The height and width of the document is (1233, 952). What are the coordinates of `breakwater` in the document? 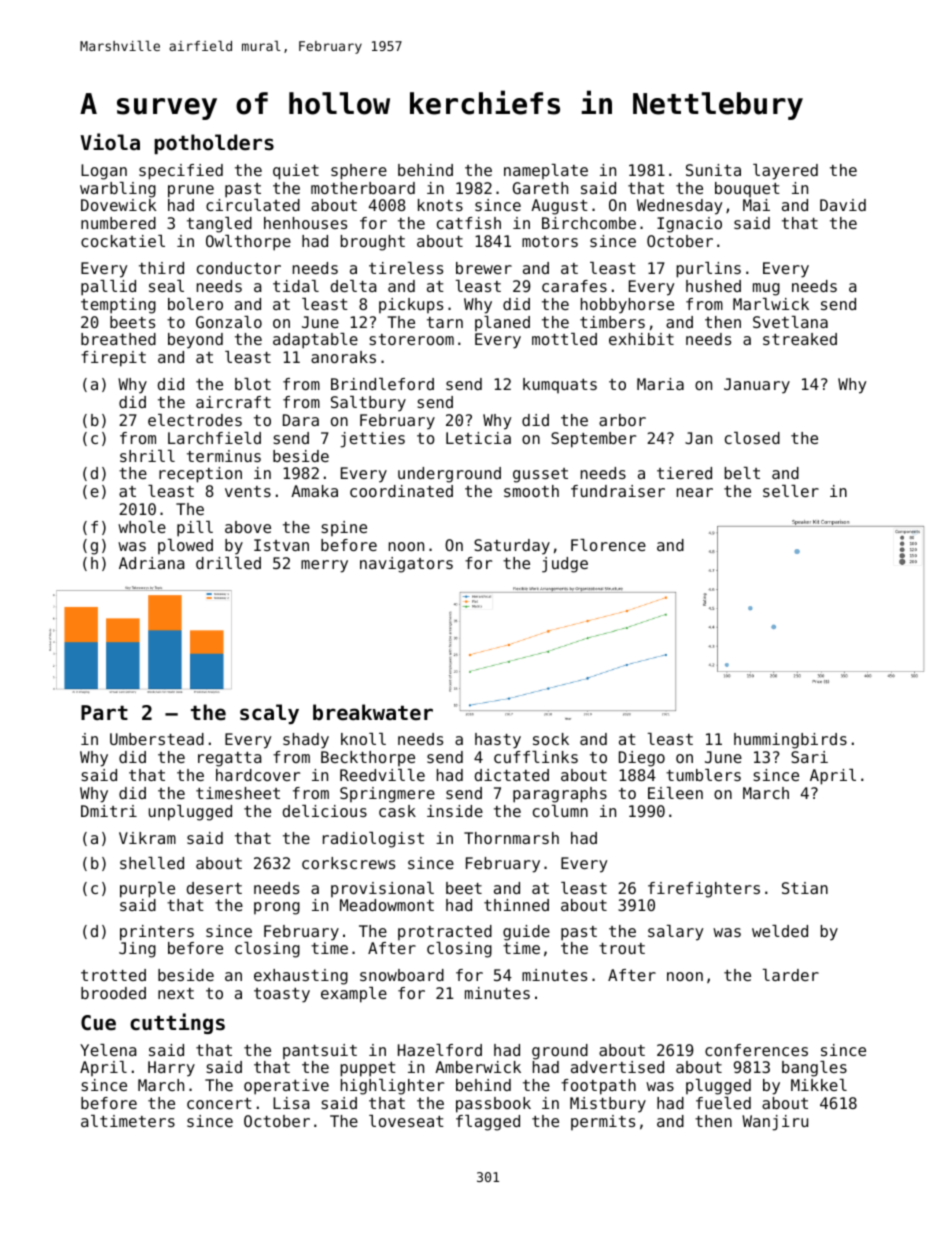 It's located at (373, 712).
